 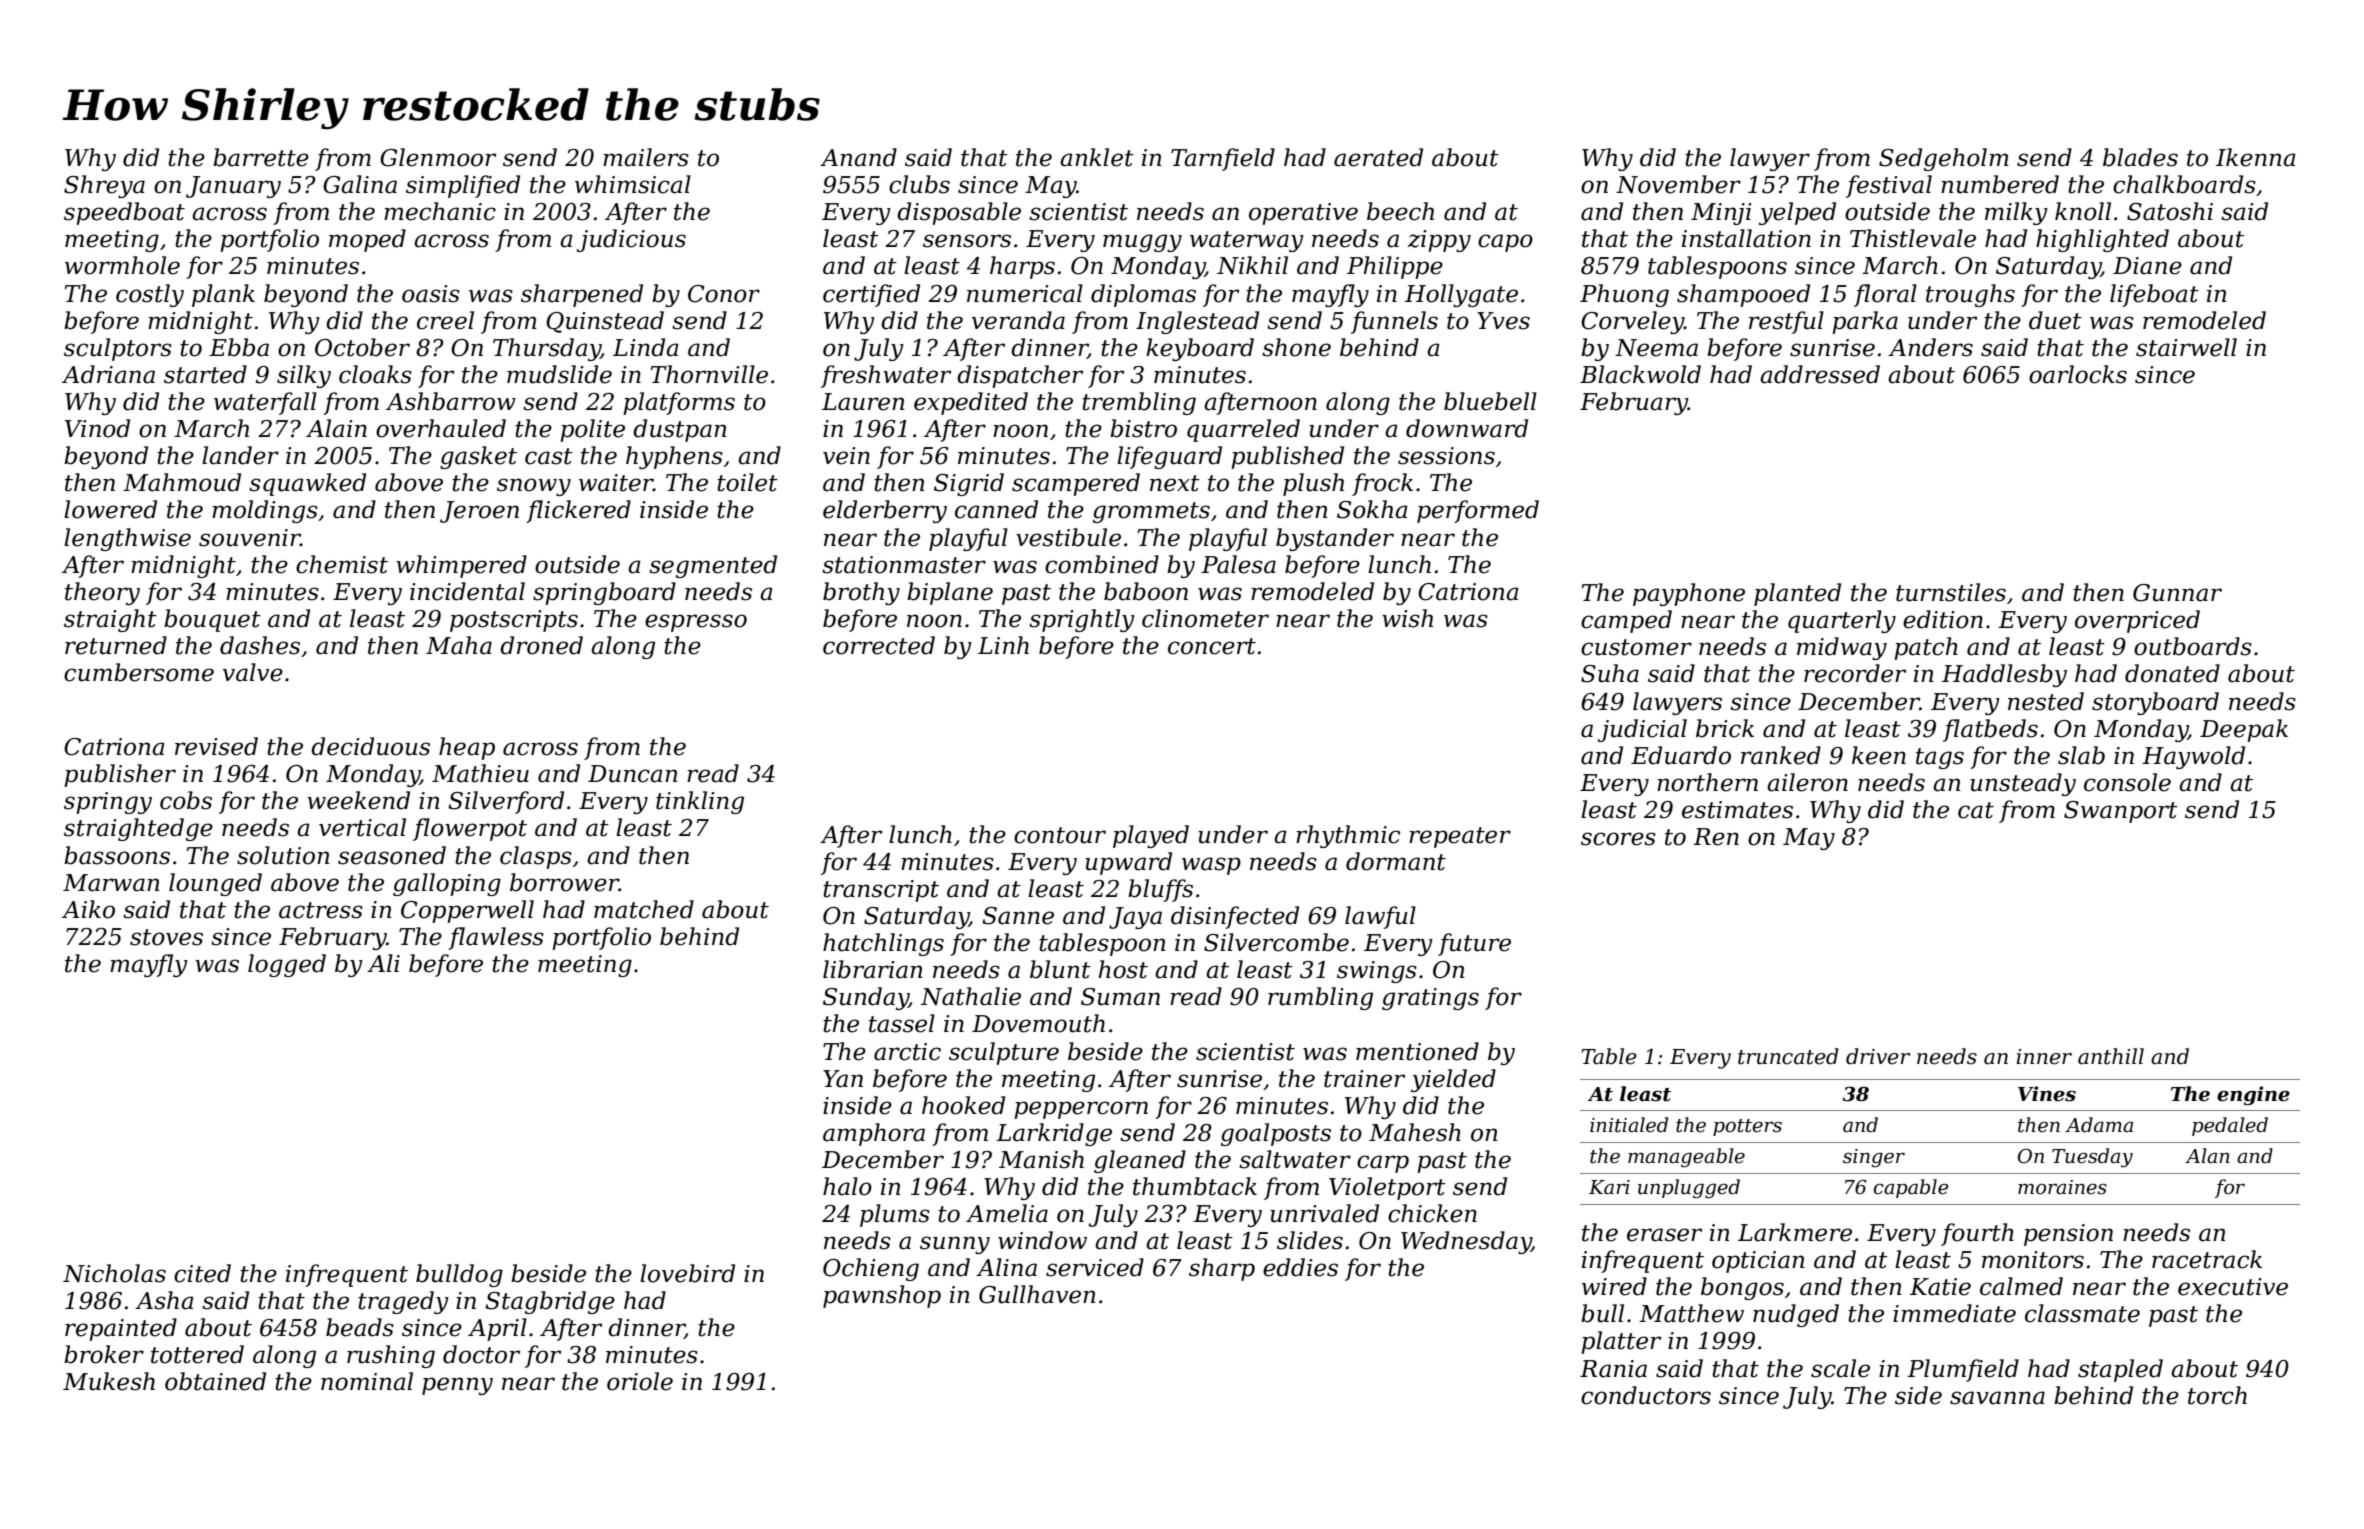 What do you see at coordinates (114, 1273) in the screenshot?
I see `Nicholas` at bounding box center [114, 1273].
